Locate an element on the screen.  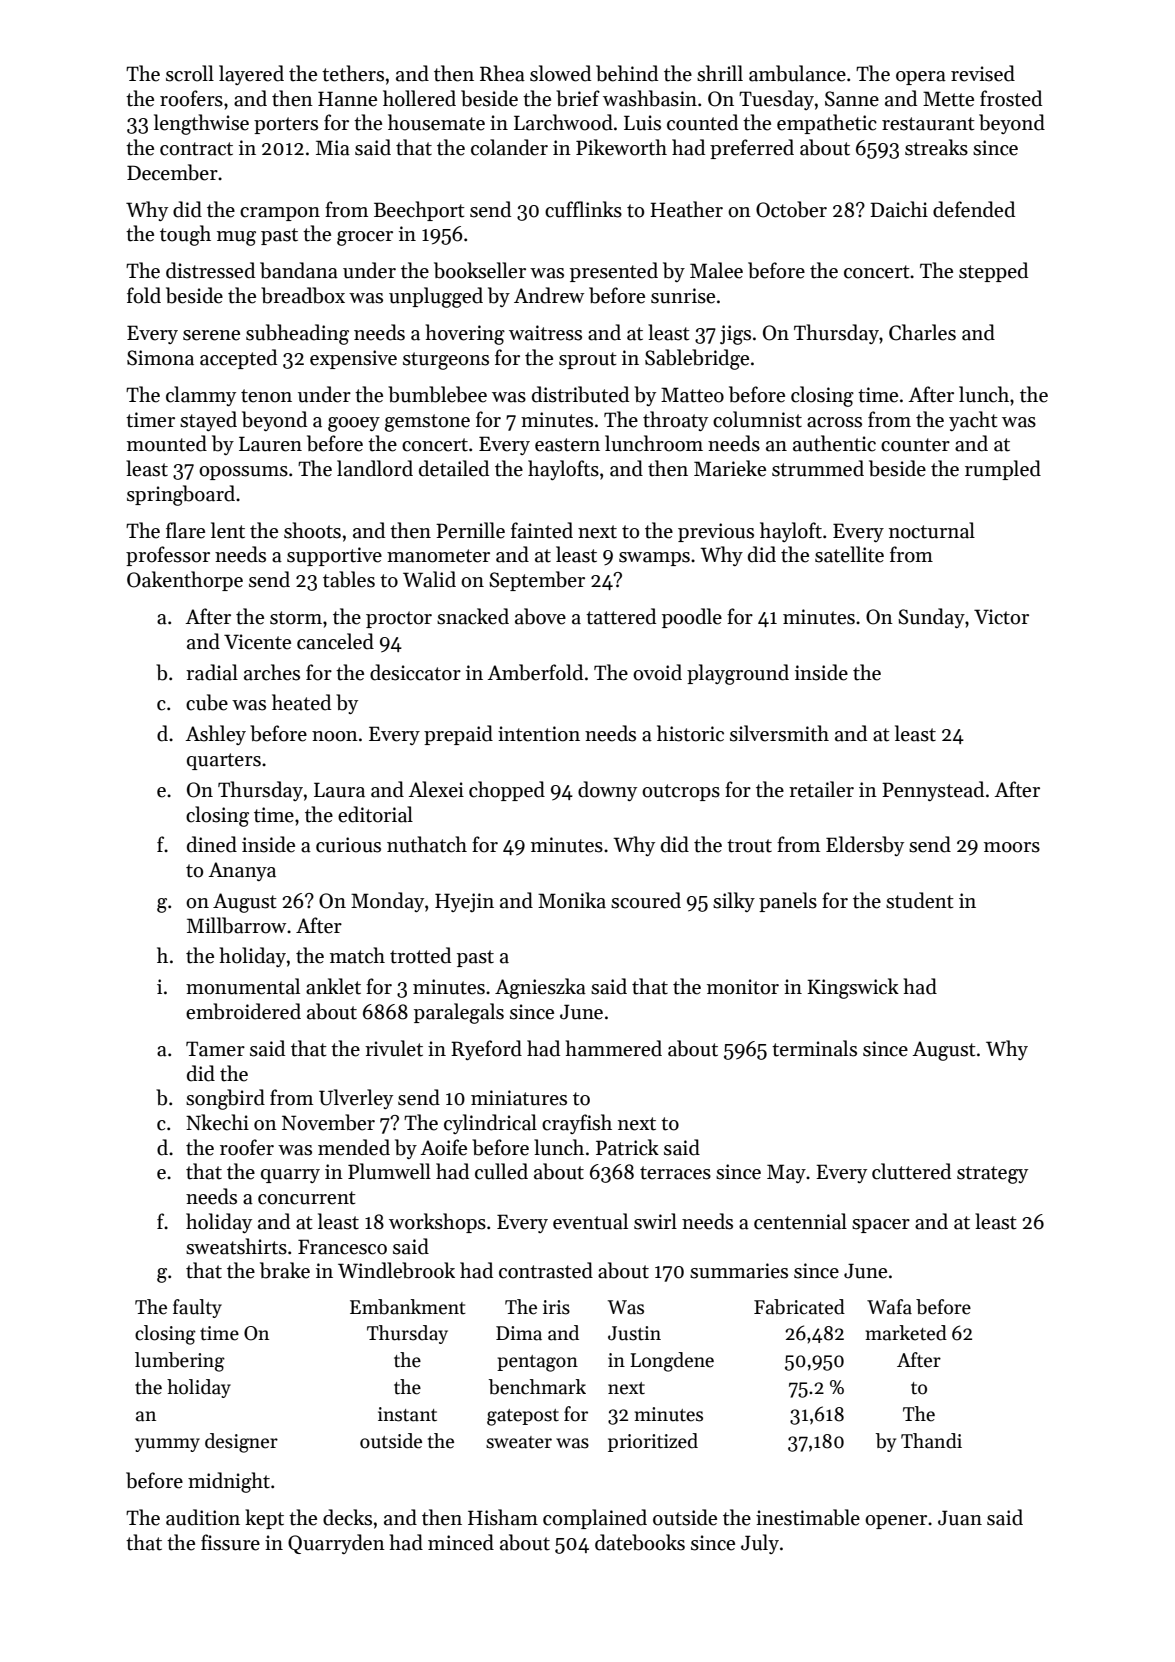
Daichi is located at coordinates (899, 209).
